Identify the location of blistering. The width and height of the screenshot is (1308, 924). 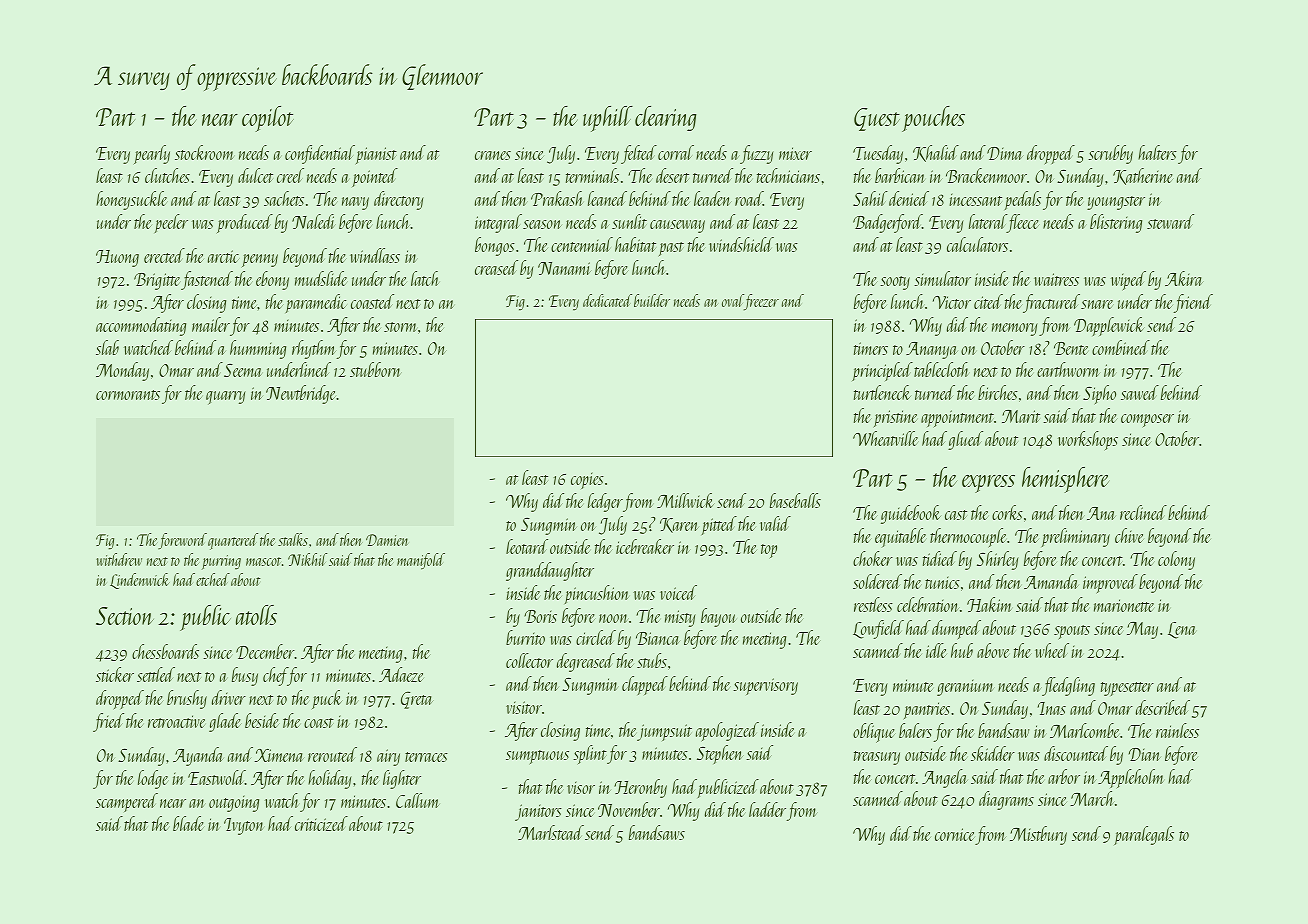
(1116, 223).
